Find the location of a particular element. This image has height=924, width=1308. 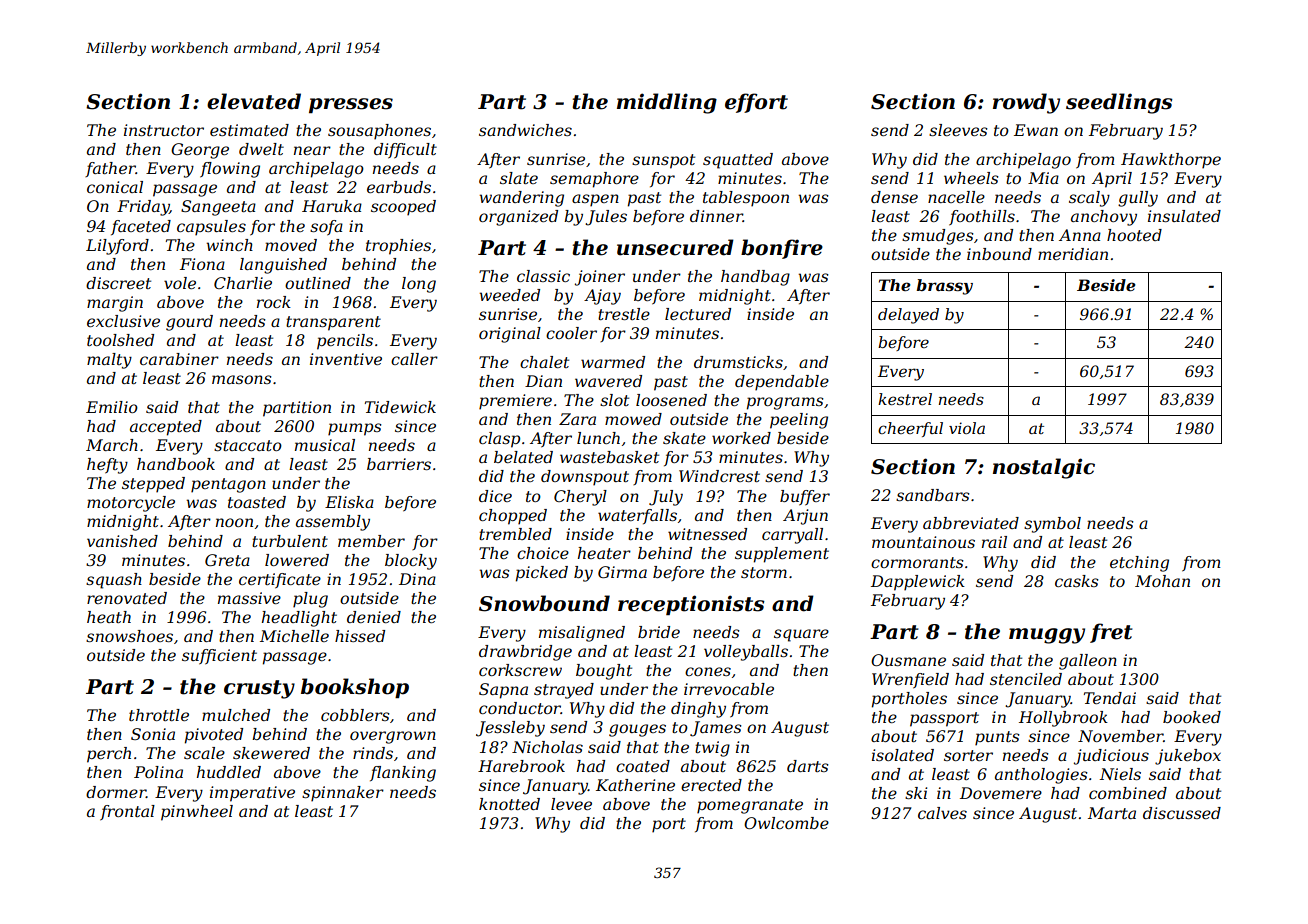

bride is located at coordinates (659, 632).
